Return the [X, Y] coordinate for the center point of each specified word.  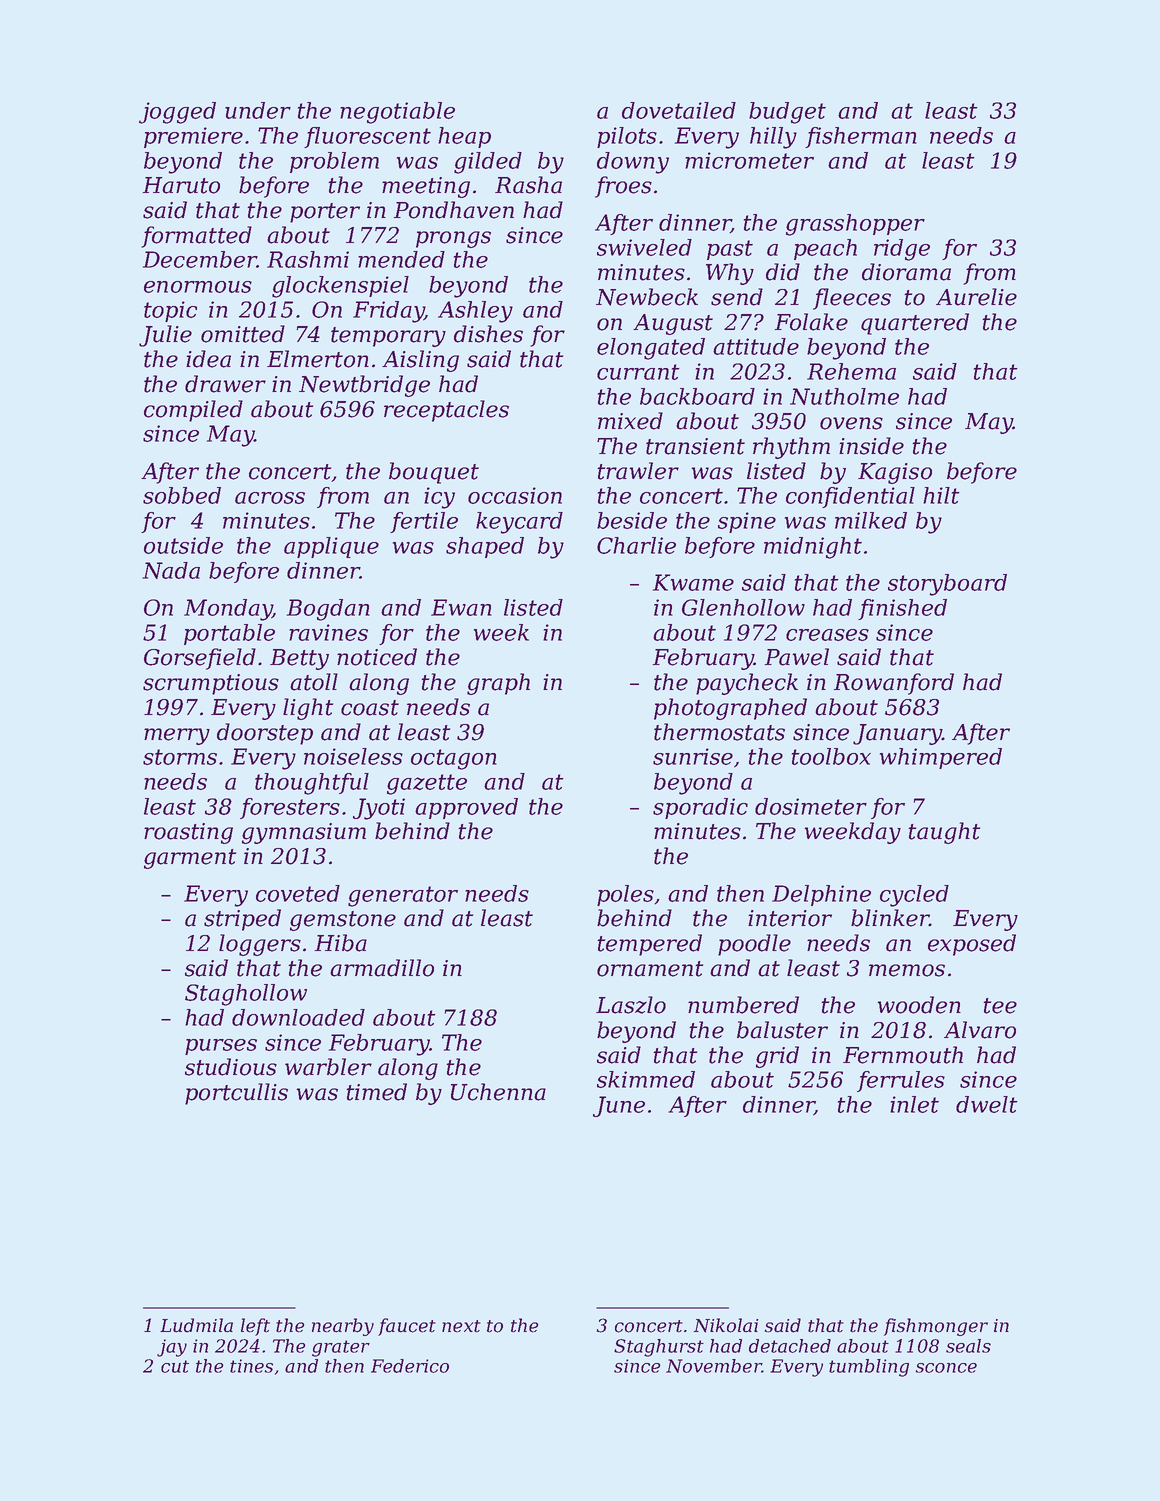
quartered [915, 324]
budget [787, 113]
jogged [177, 113]
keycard [519, 523]
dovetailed [679, 110]
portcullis [236, 1094]
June [619, 1106]
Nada [171, 570]
